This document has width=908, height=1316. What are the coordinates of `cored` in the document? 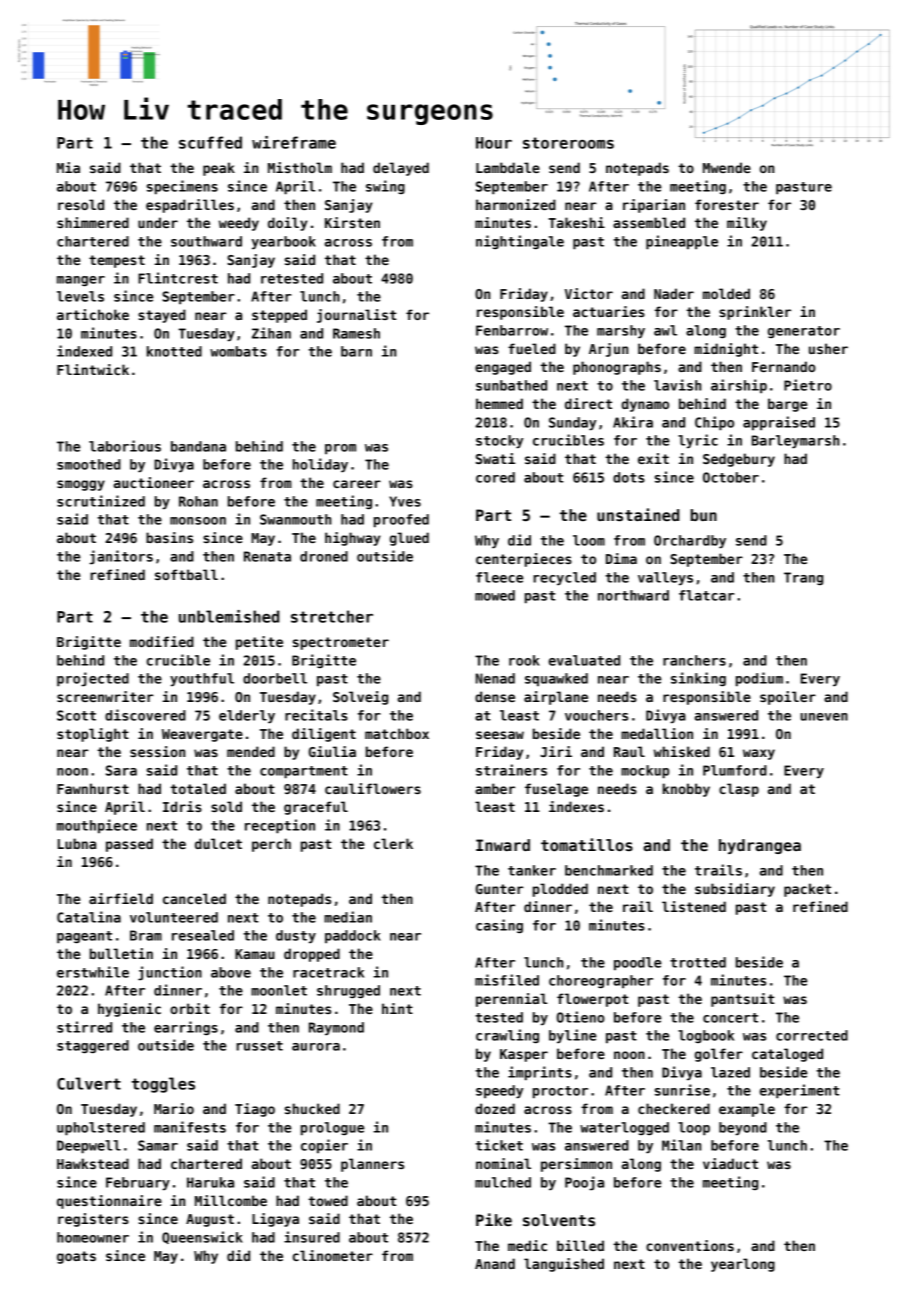 It's located at (495, 477).
